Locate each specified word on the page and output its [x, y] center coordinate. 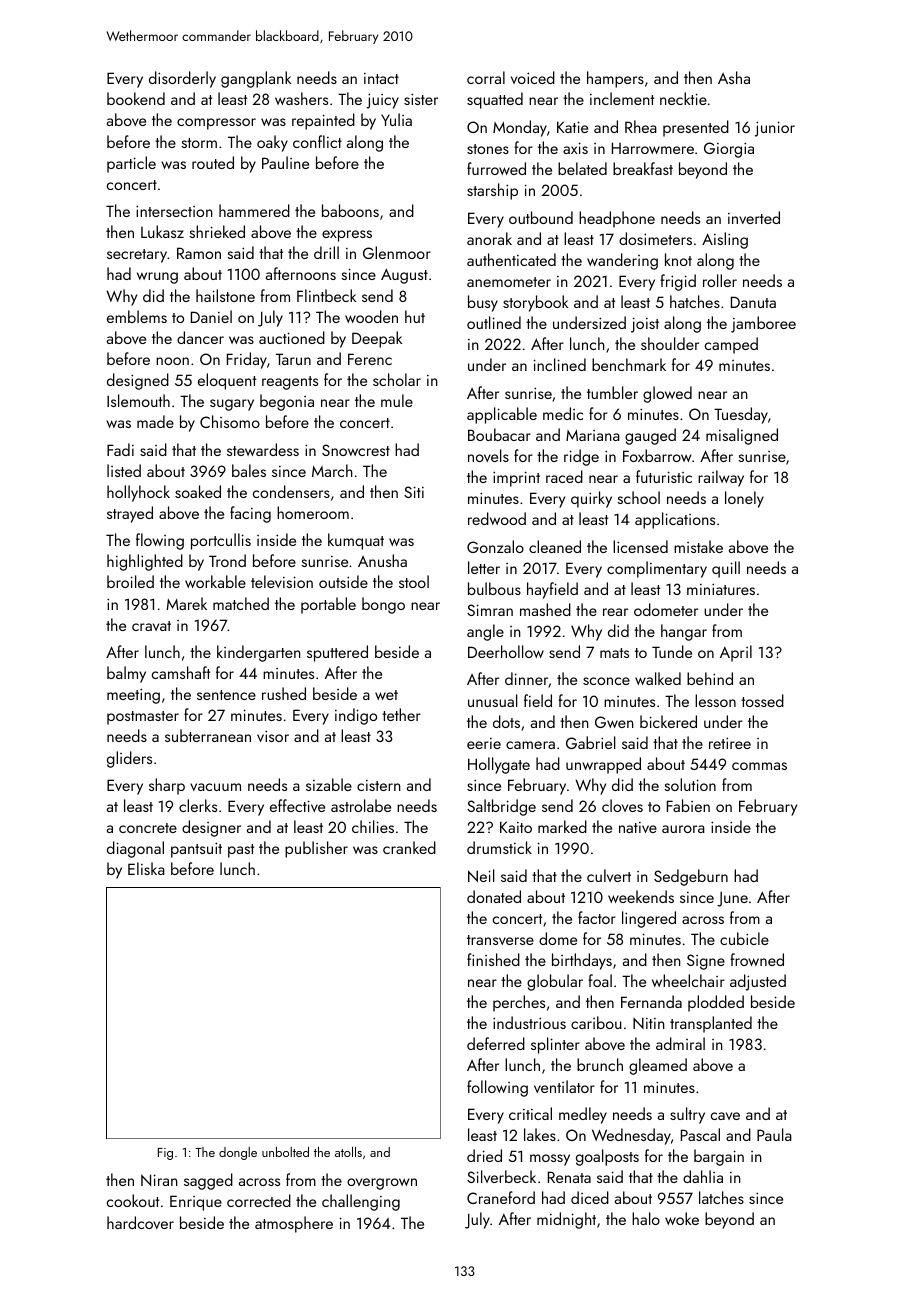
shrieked [217, 231]
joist [645, 325]
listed [124, 470]
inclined [560, 364]
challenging [361, 1202]
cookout [133, 1200]
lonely [744, 499]
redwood [497, 518]
